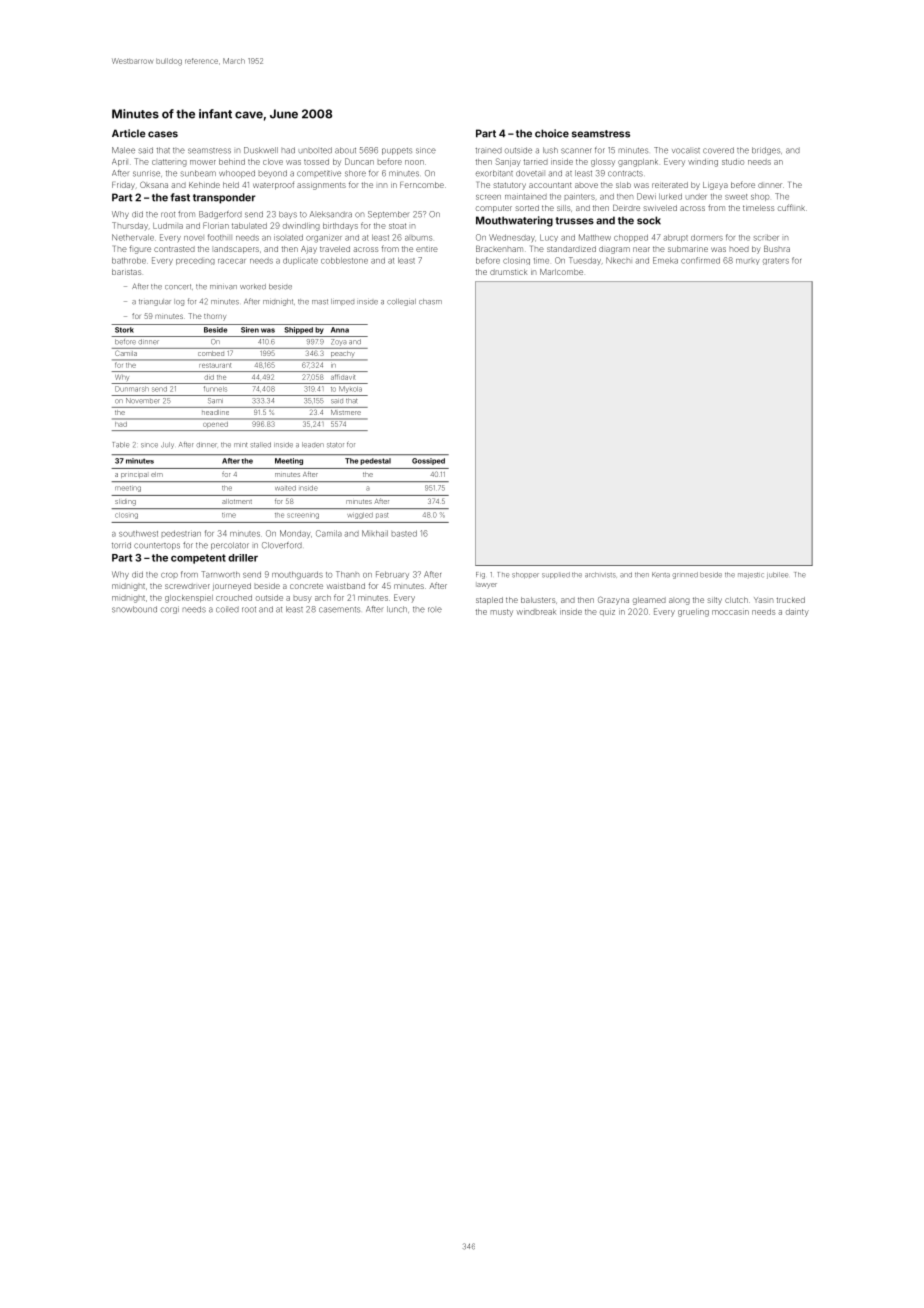 The width and height of the image is (924, 1308). I want to click on submarine, so click(688, 249).
